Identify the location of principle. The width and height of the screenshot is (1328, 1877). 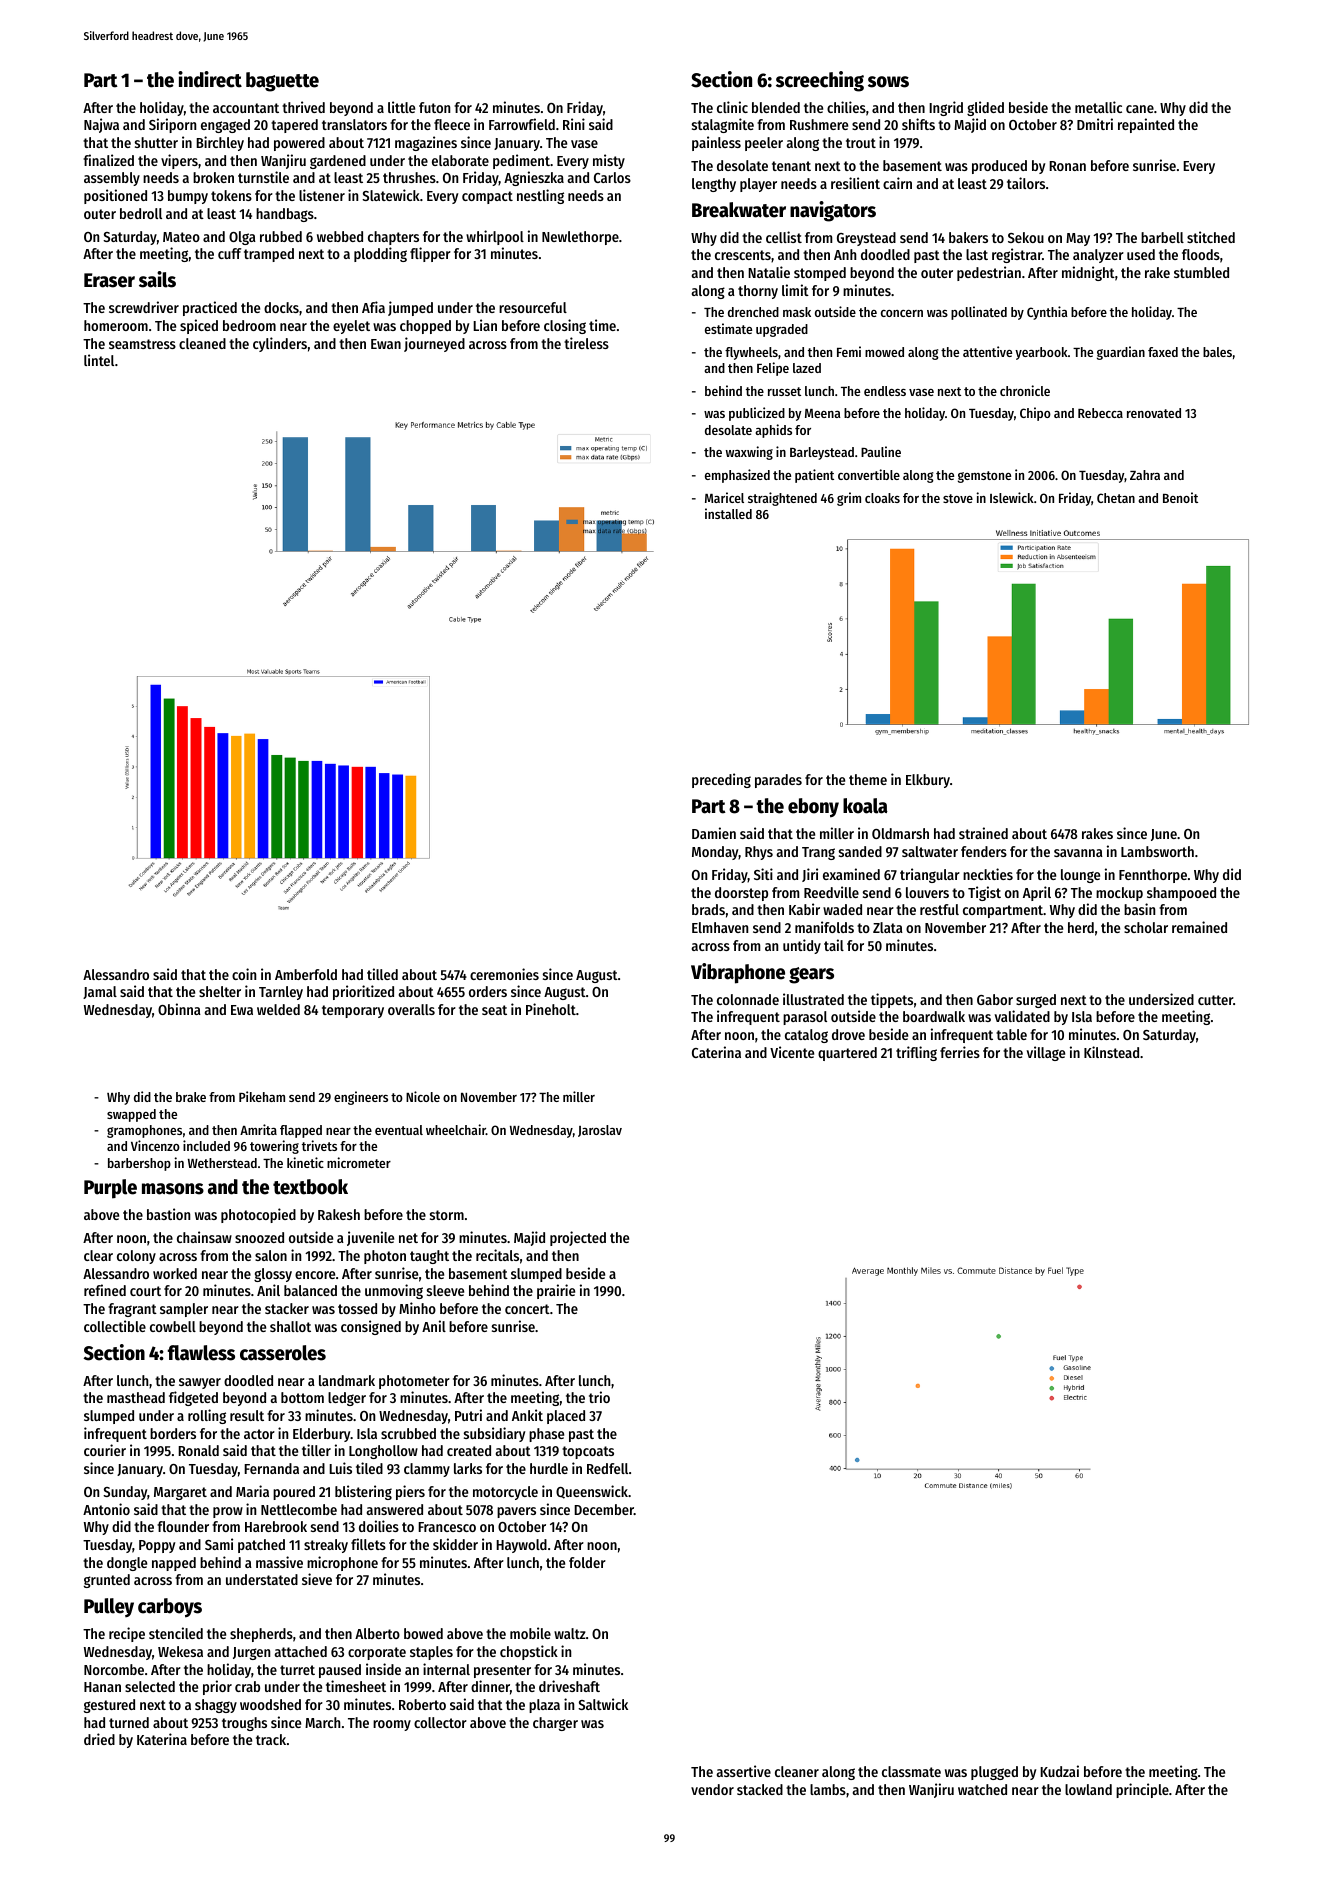
(1142, 1790).
